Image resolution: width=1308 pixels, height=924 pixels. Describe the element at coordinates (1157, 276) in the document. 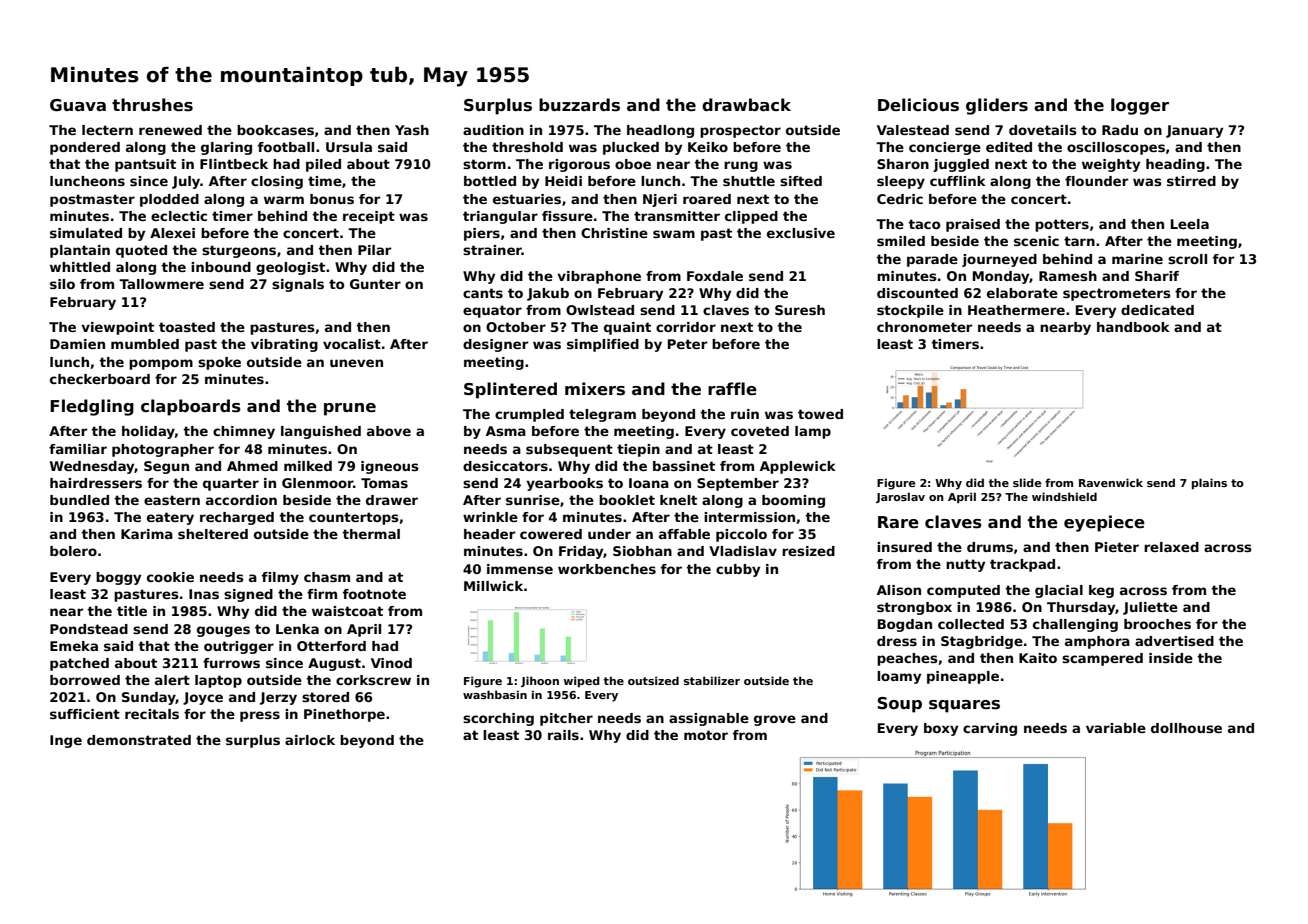

I see `Sharif` at that location.
